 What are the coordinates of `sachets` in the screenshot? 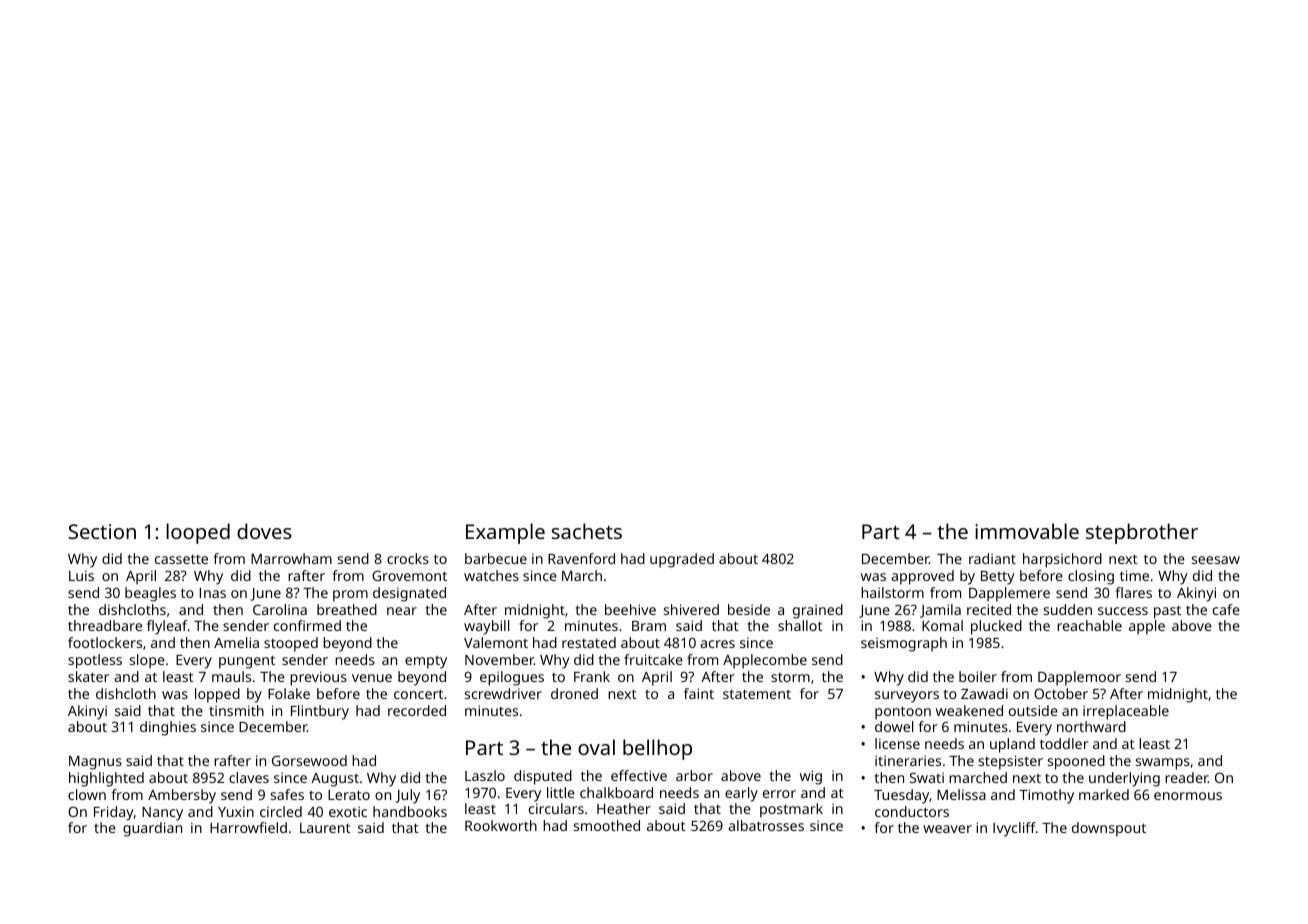 It's located at (587, 531).
